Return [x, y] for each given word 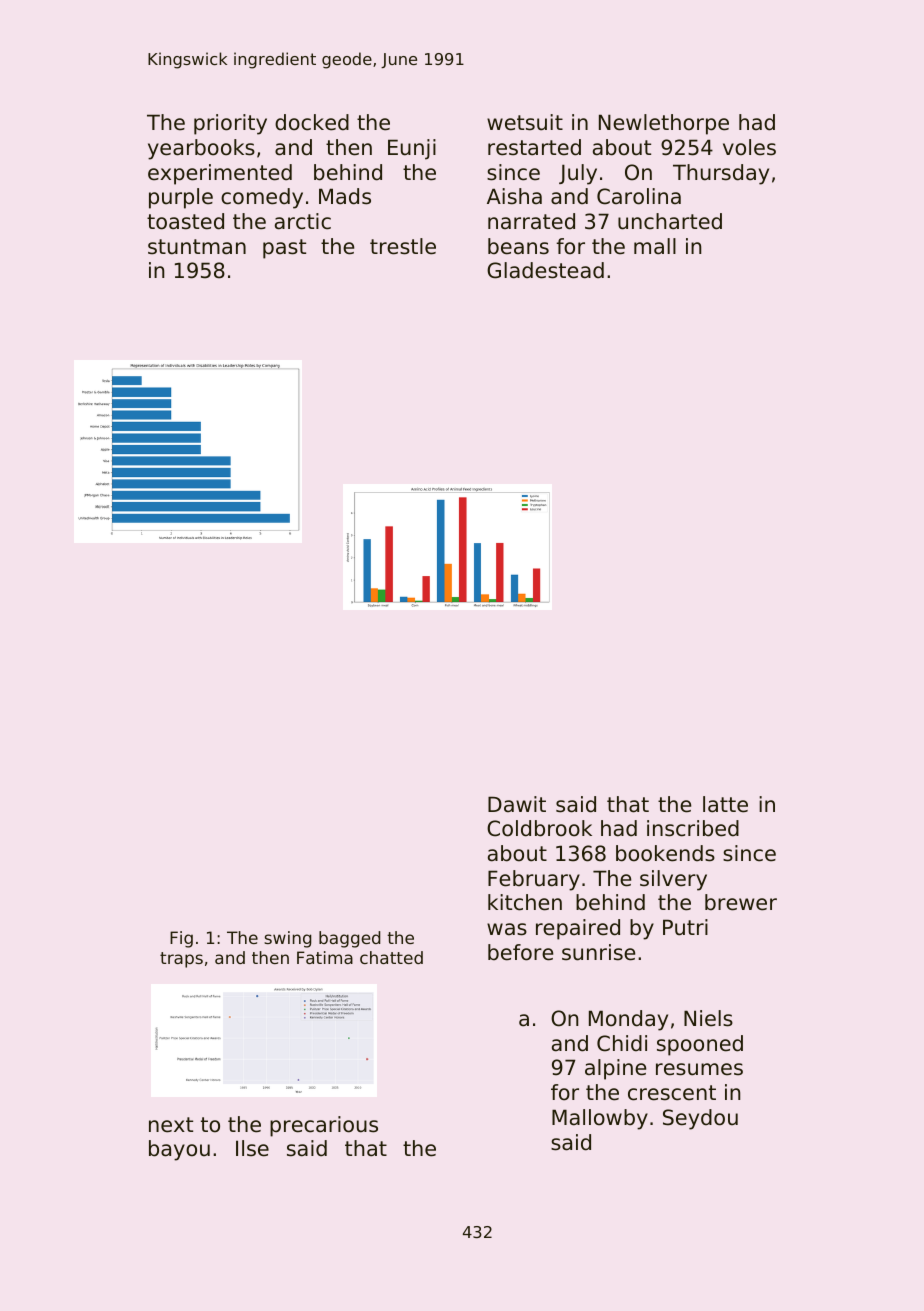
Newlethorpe [664, 124]
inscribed [693, 828]
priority [230, 124]
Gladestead [545, 270]
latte [725, 804]
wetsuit [525, 122]
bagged [349, 939]
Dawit [517, 804]
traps [181, 960]
